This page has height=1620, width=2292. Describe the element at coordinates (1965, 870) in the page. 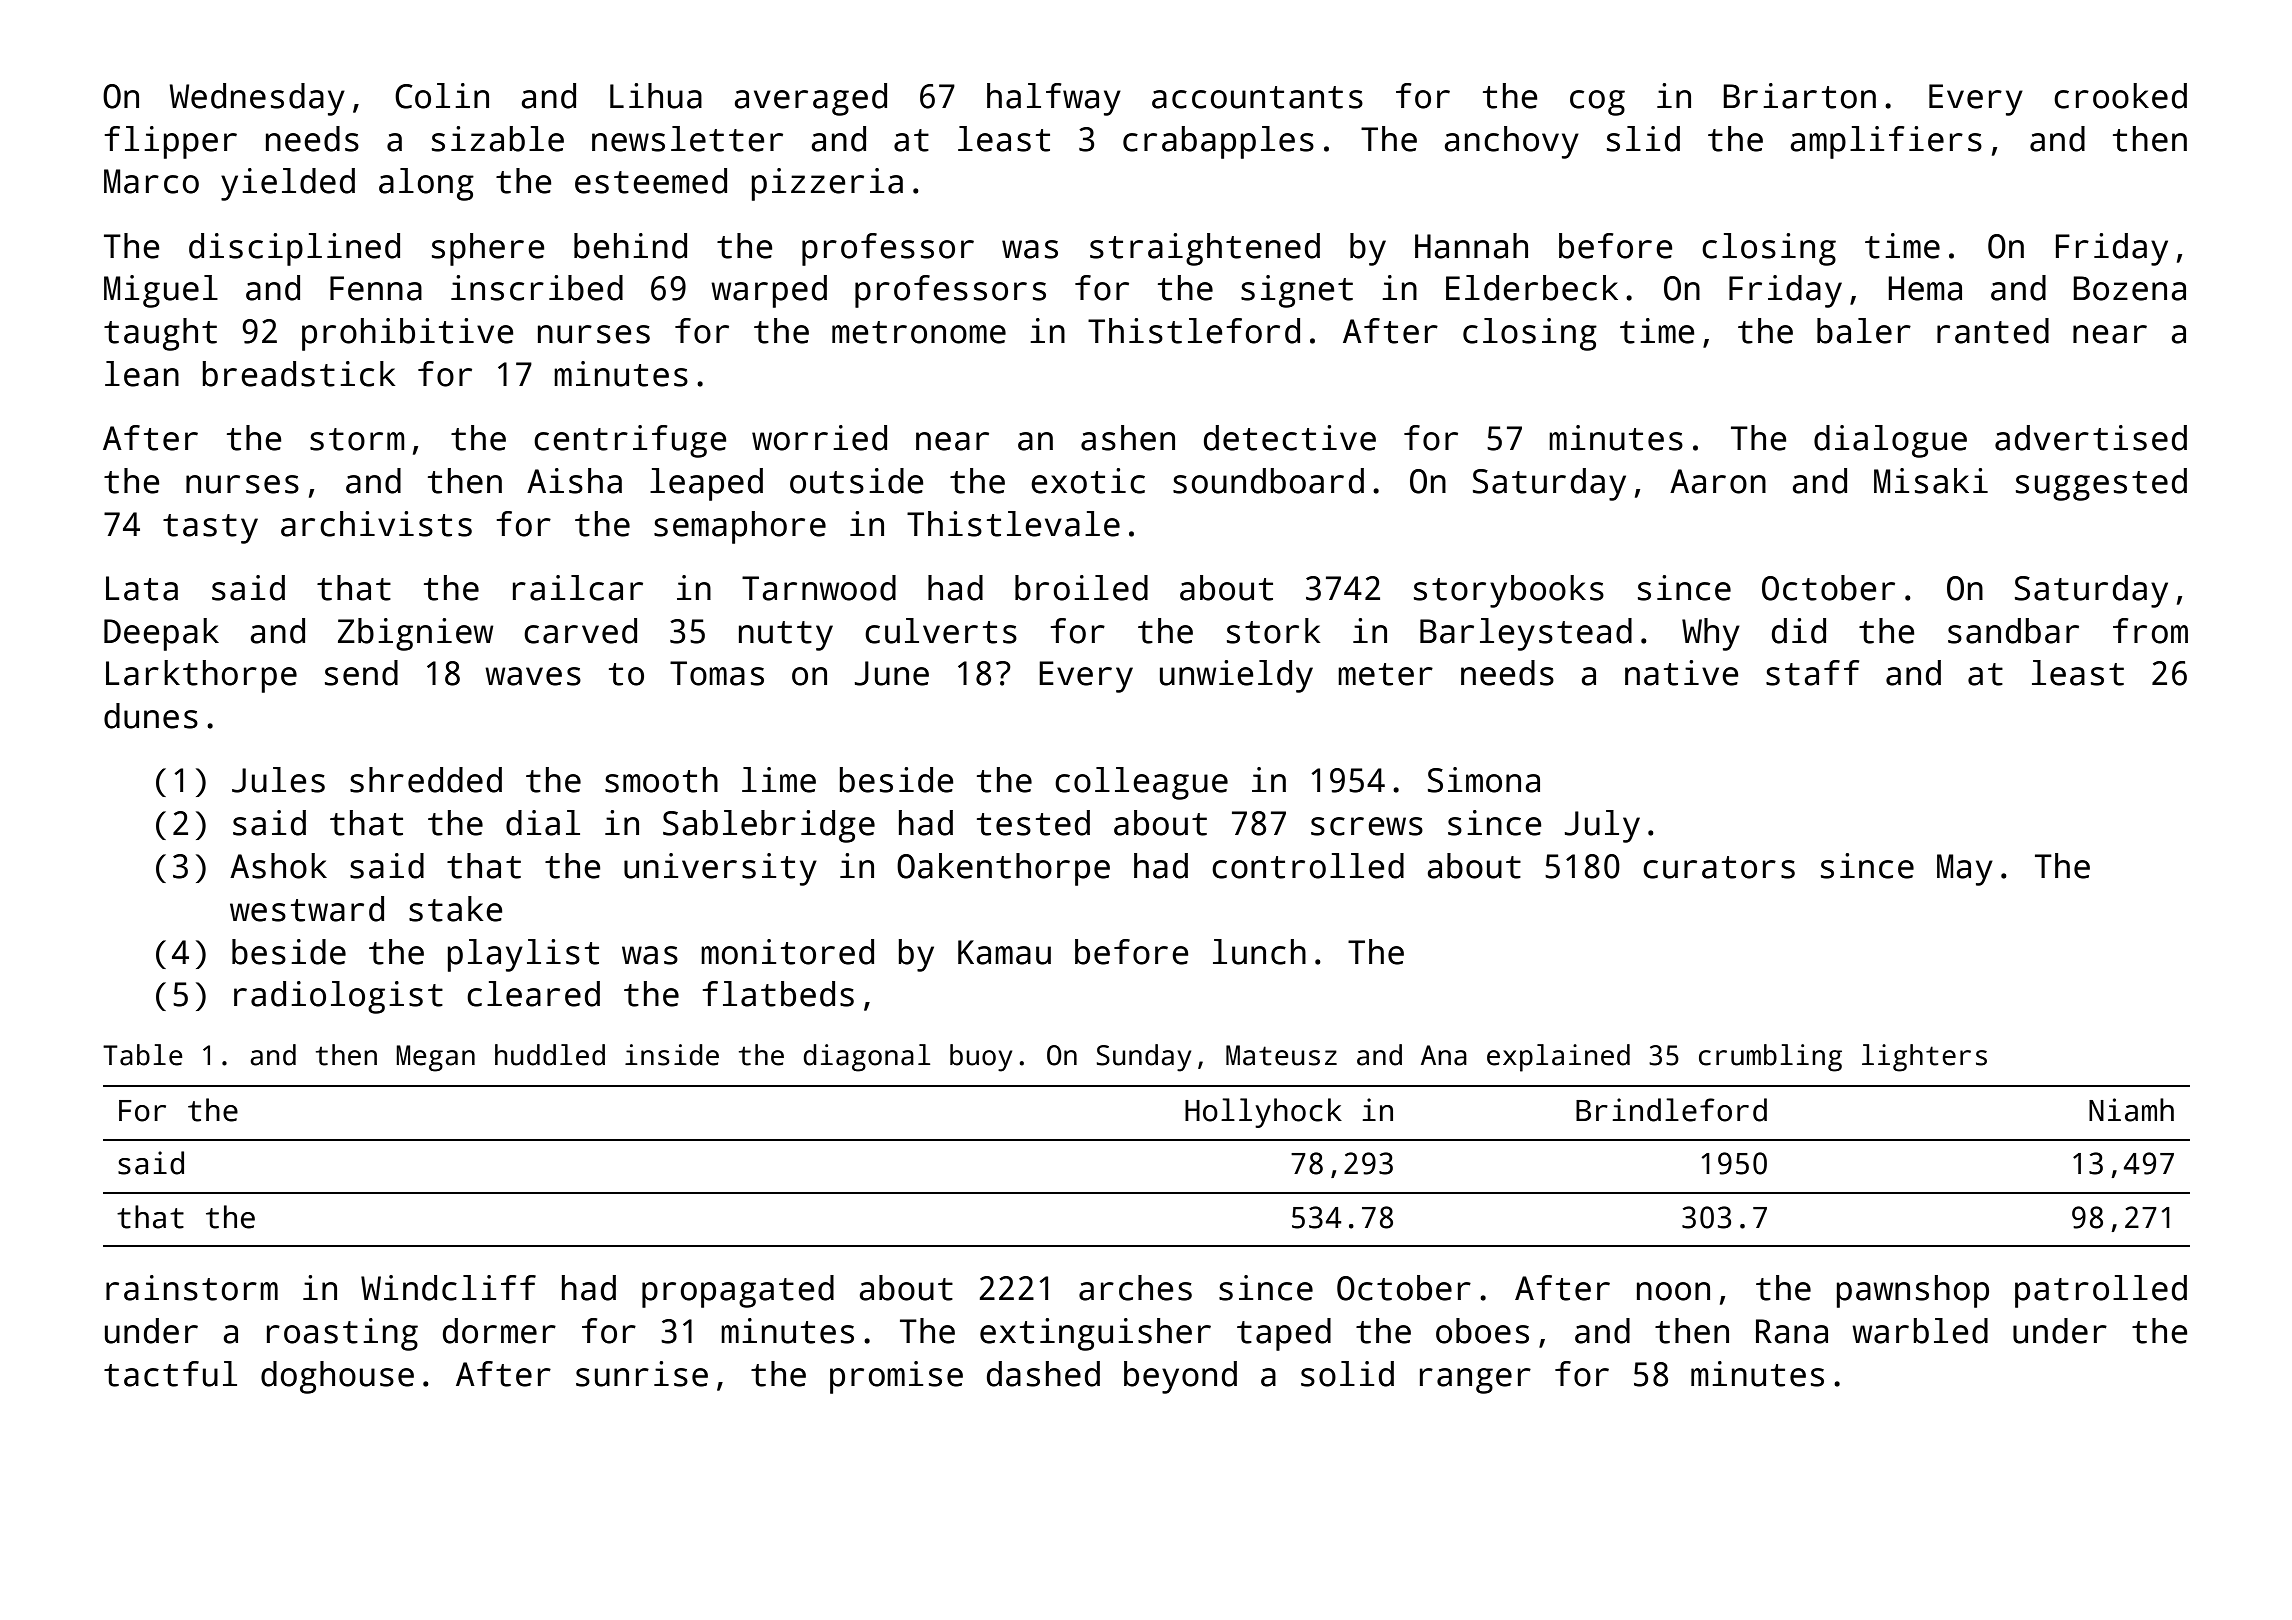

I see `May` at that location.
